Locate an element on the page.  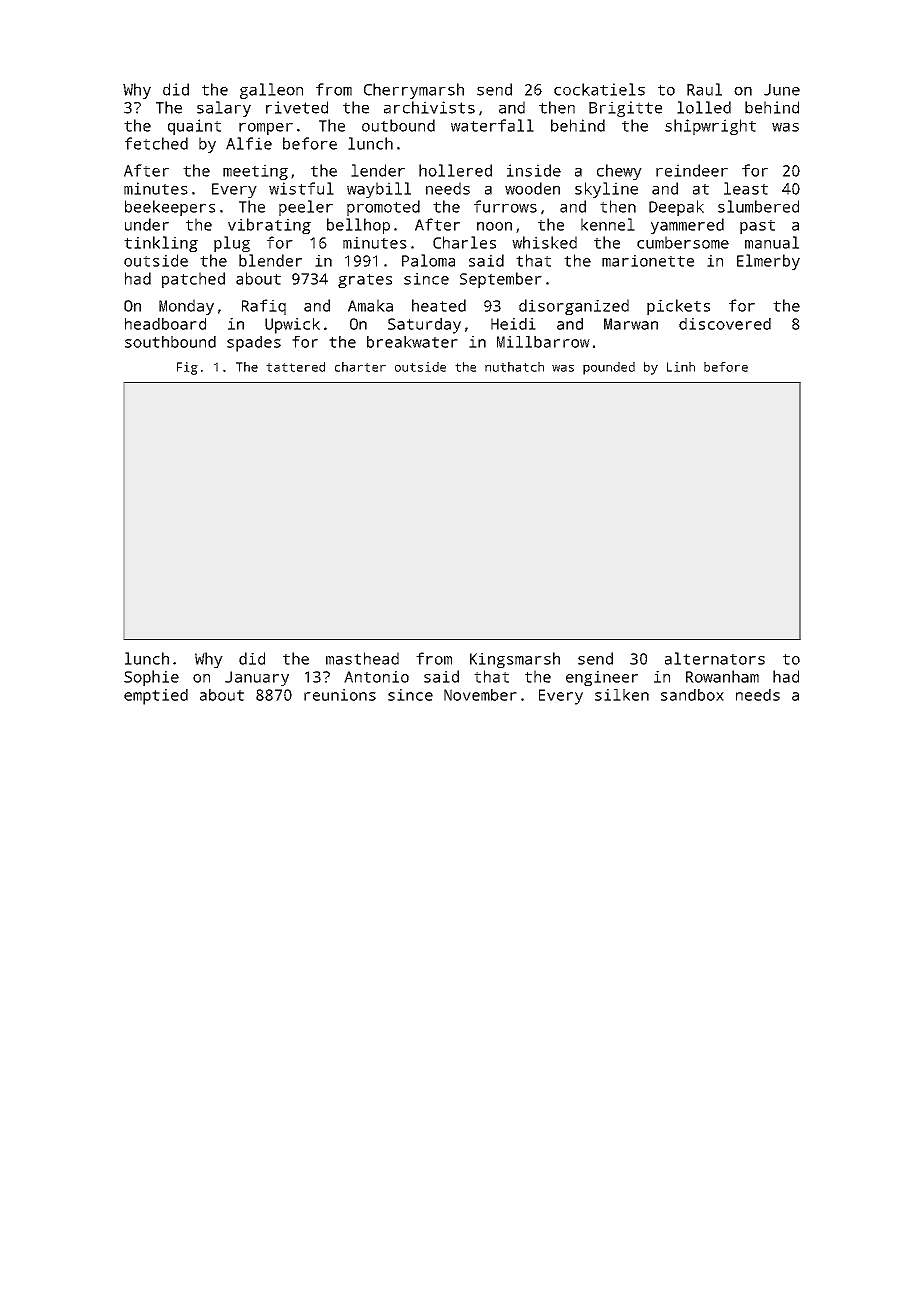
sandbox is located at coordinates (692, 695).
